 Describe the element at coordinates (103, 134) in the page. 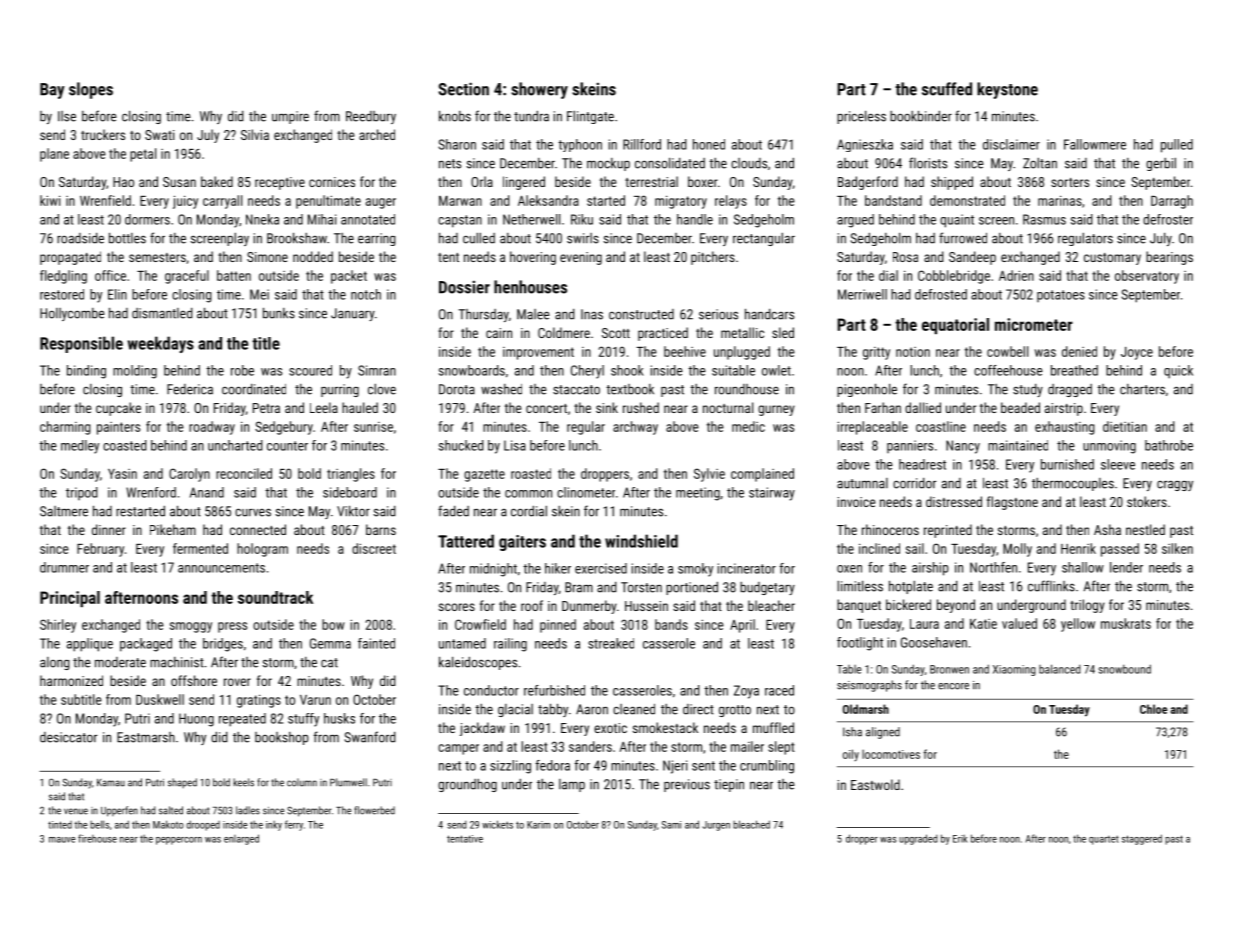

I see `truckers` at that location.
